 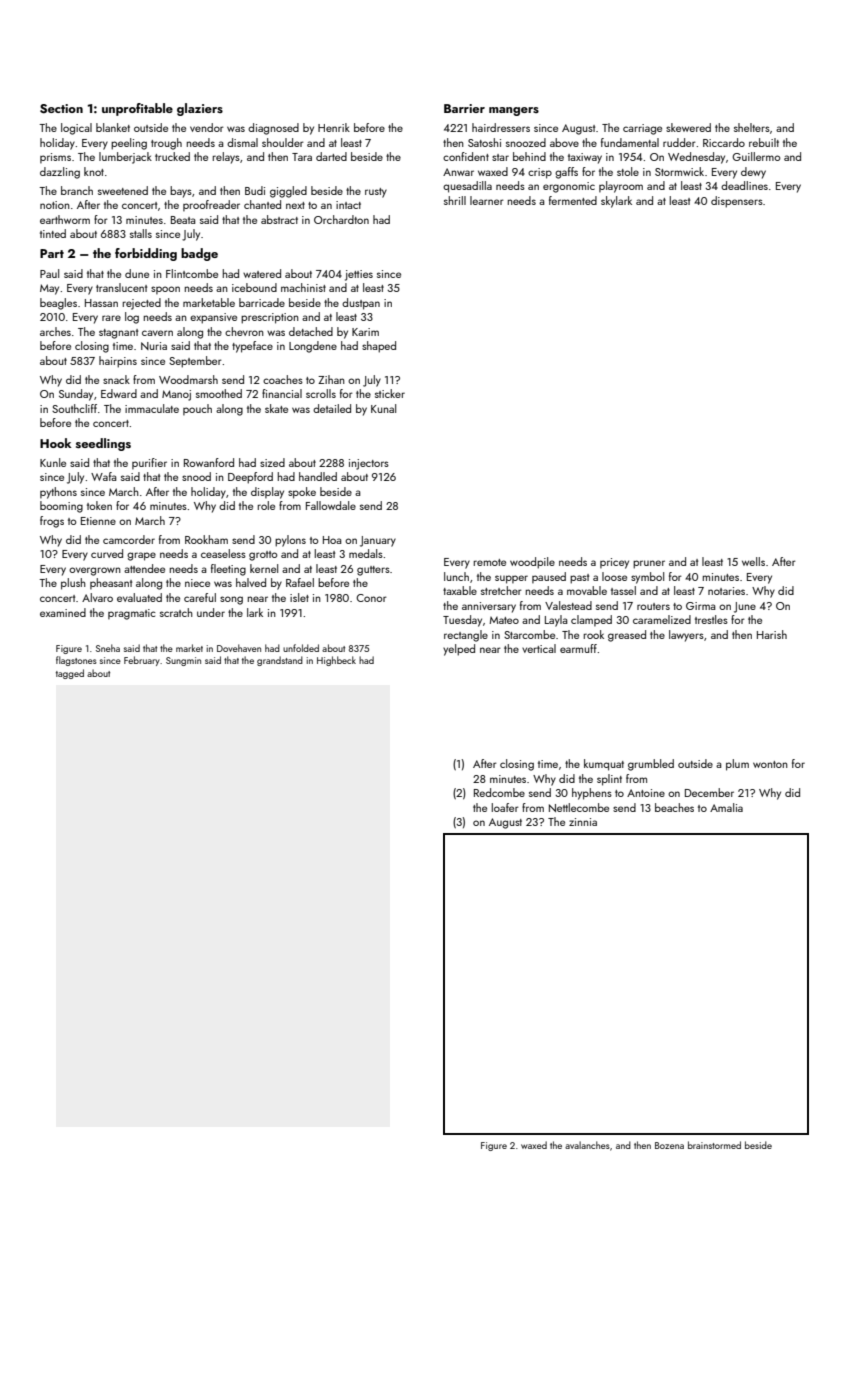 I want to click on Redcombe, so click(x=499, y=792).
